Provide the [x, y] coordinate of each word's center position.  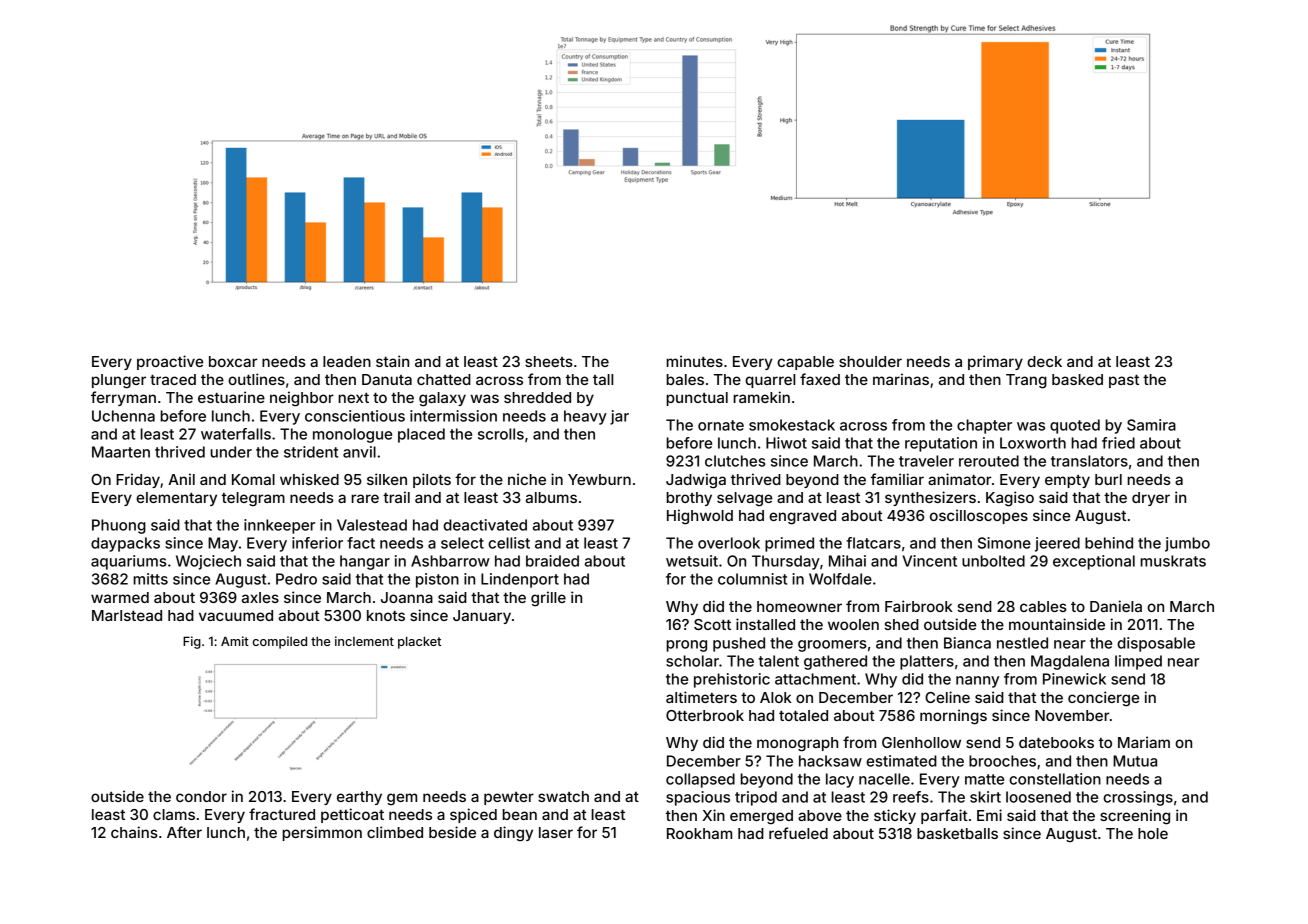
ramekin [761, 397]
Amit [235, 641]
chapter [984, 426]
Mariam [1144, 742]
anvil [359, 452]
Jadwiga [696, 481]
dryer [1151, 499]
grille [548, 599]
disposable [1156, 644]
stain [392, 361]
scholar [692, 661]
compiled [280, 642]
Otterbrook [705, 715]
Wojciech [208, 562]
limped [1138, 662]
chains [134, 832]
